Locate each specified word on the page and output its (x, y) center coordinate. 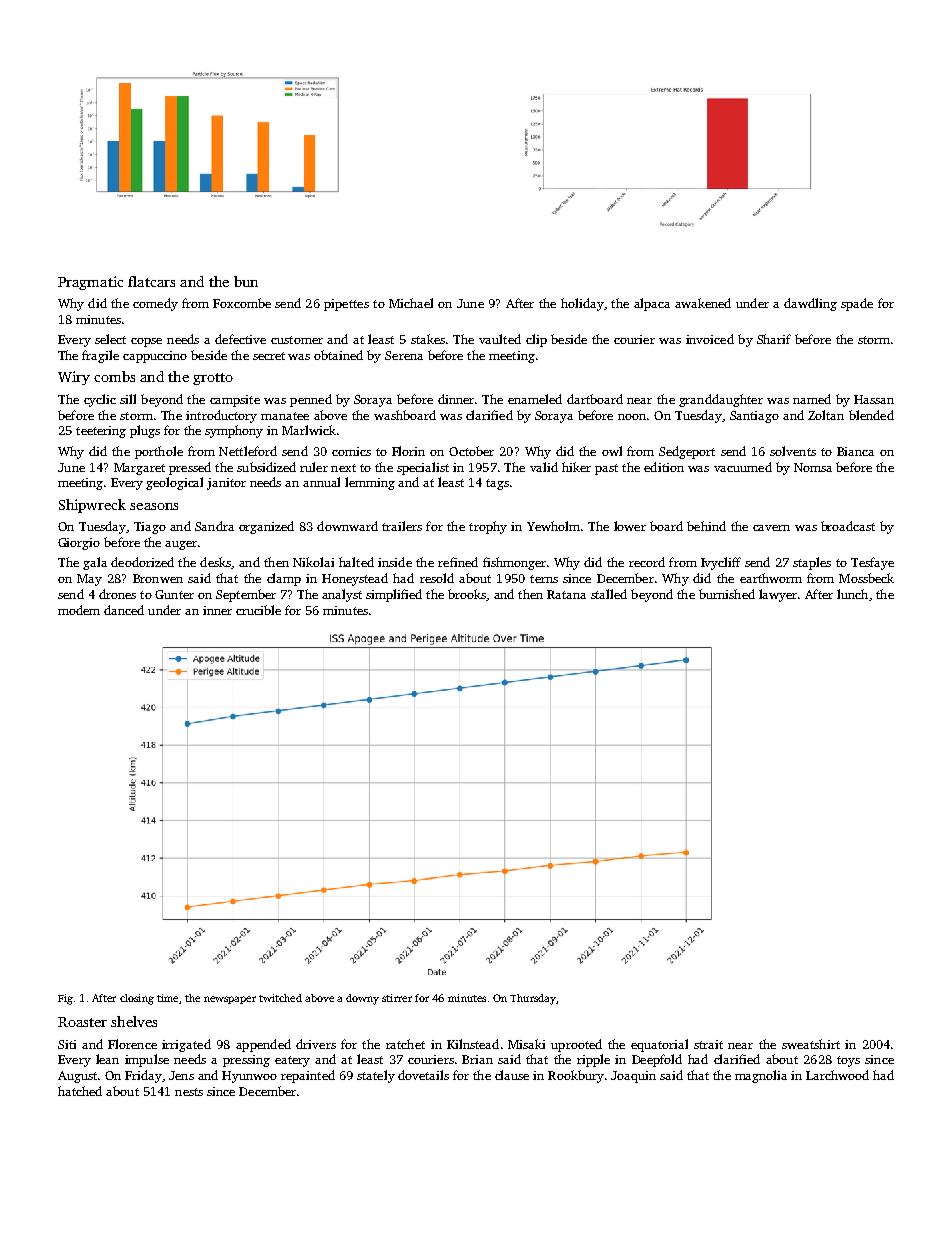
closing (137, 999)
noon (632, 417)
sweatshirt (811, 1044)
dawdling (810, 304)
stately (376, 1076)
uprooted (576, 1045)
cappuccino (155, 357)
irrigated (186, 1045)
